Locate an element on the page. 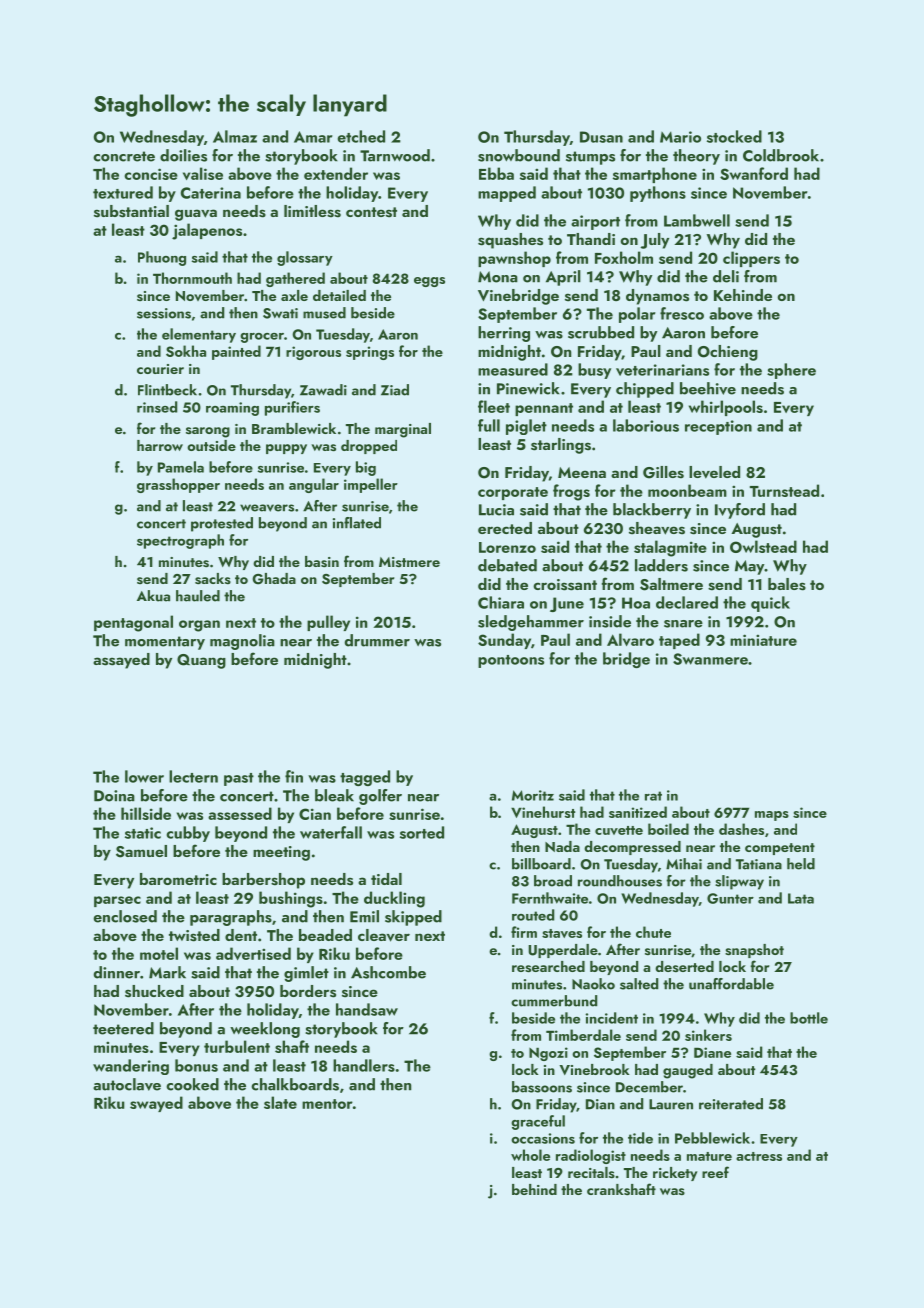 The height and width of the page is (1308, 924). beehive is located at coordinates (708, 388).
